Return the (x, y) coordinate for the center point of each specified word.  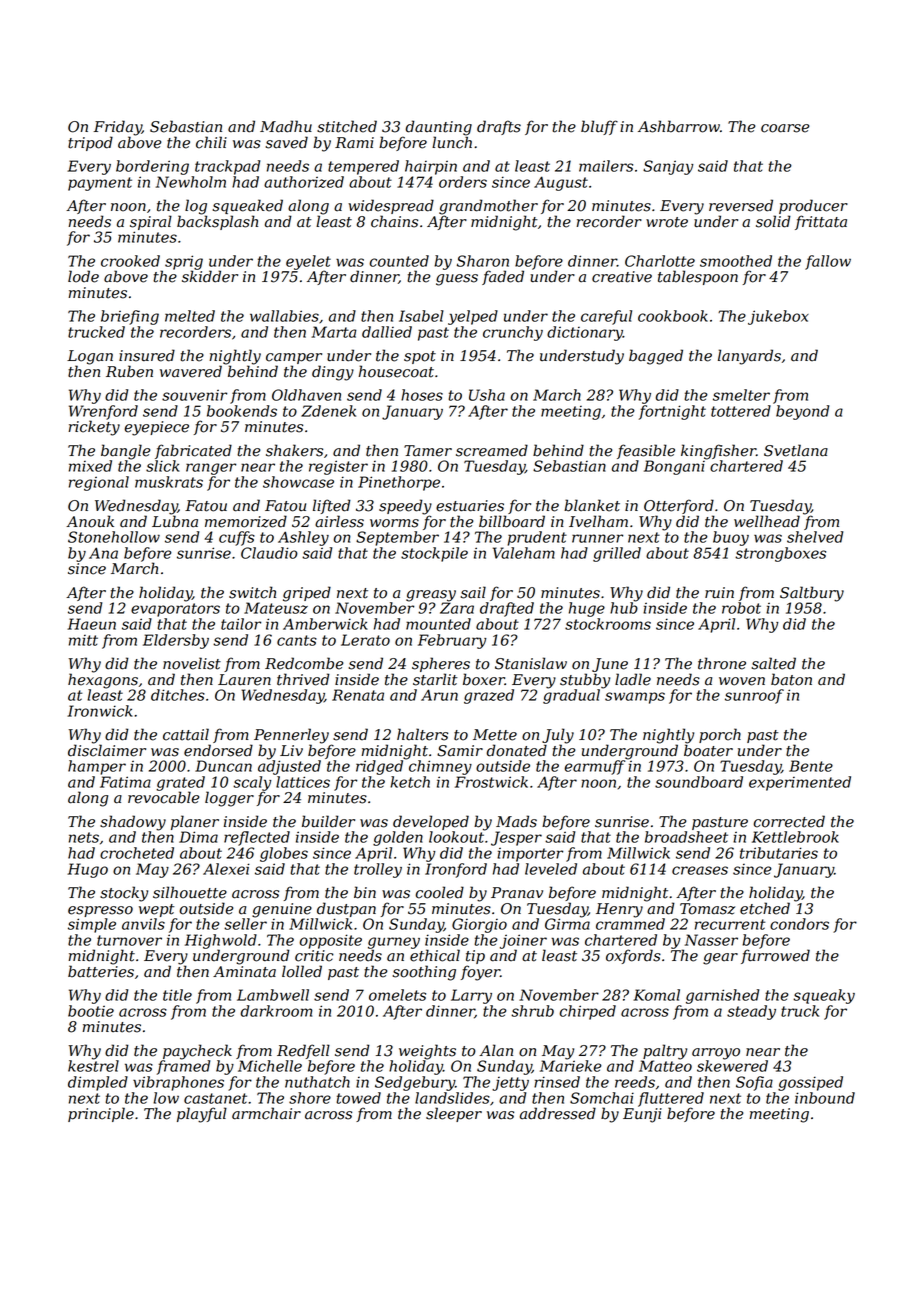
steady (751, 1012)
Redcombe (304, 663)
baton (791, 679)
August (561, 183)
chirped (588, 1012)
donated (517, 750)
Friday (118, 128)
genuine (282, 910)
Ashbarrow (679, 126)
